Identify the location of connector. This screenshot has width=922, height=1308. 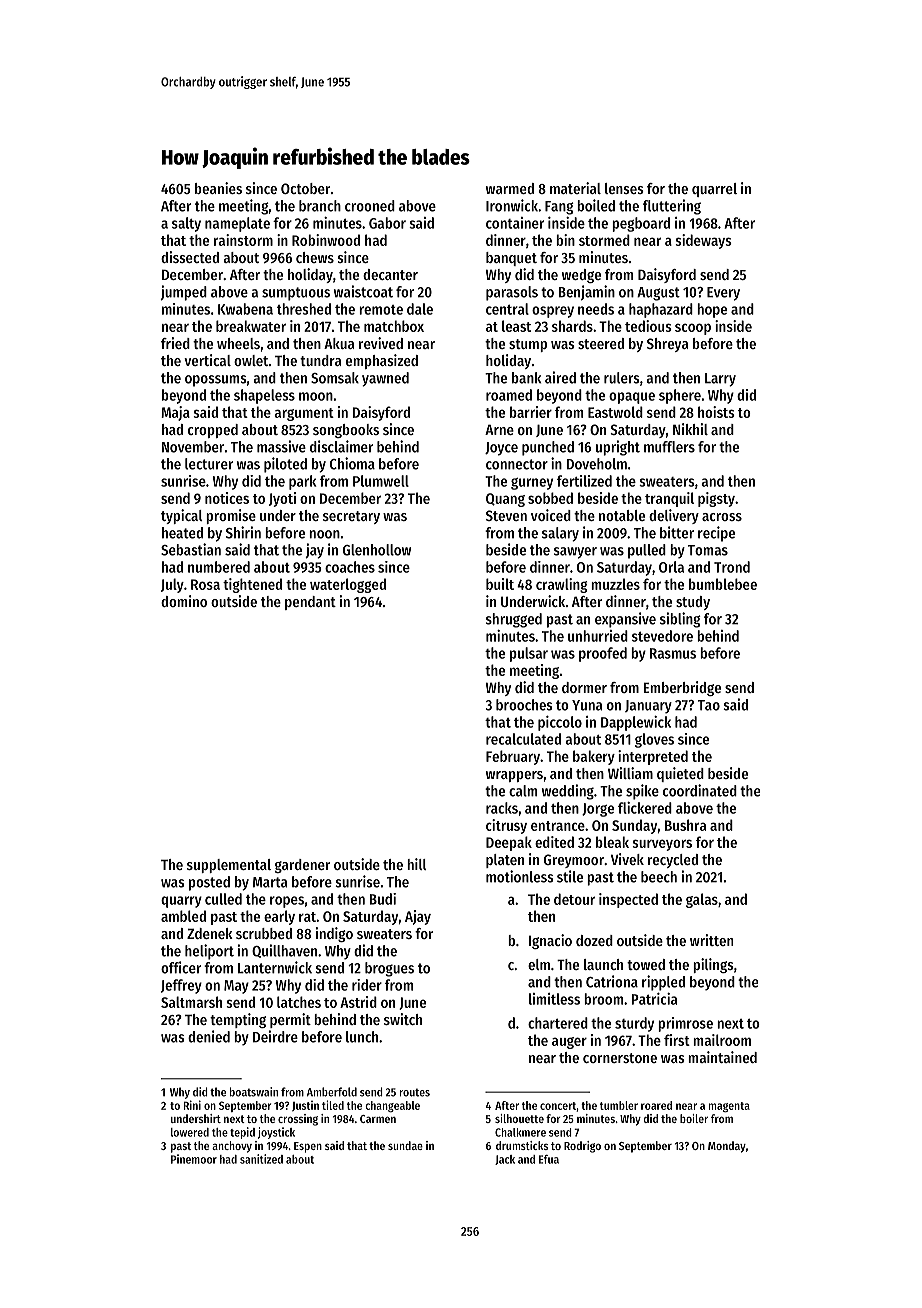
(517, 464).
